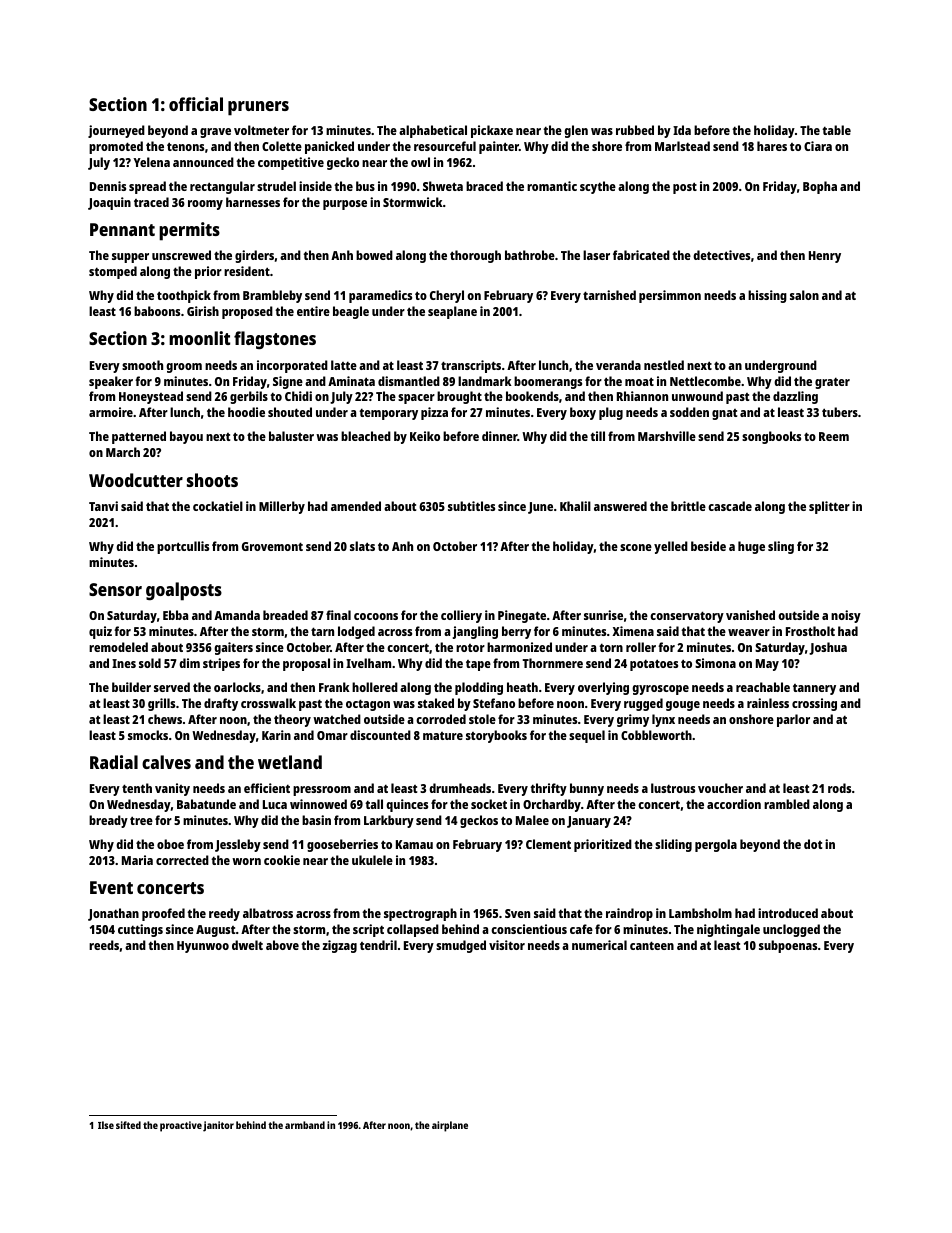 This screenshot has width=952, height=1233. I want to click on heath, so click(522, 687).
